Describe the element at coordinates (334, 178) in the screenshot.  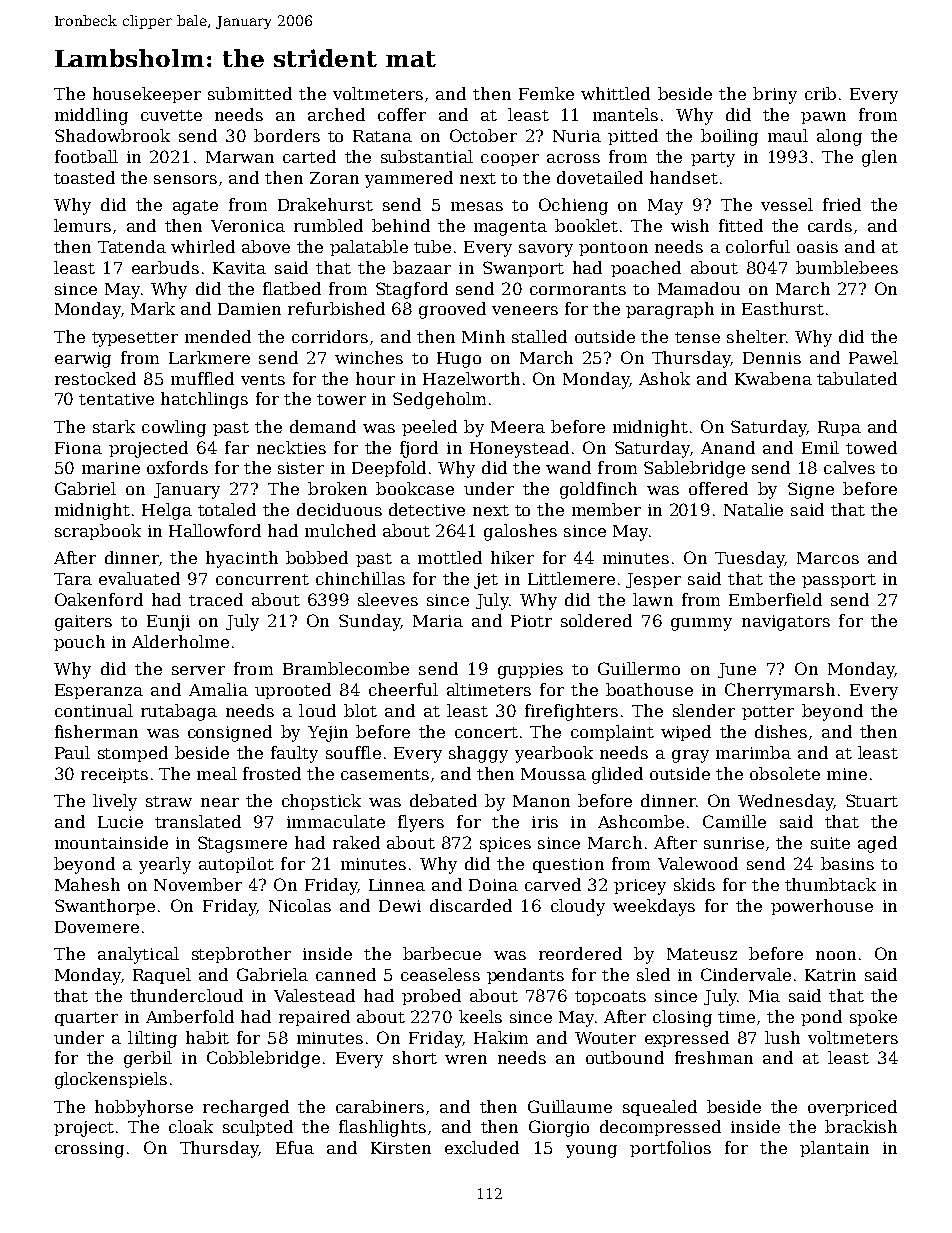
I see `Zoran` at that location.
